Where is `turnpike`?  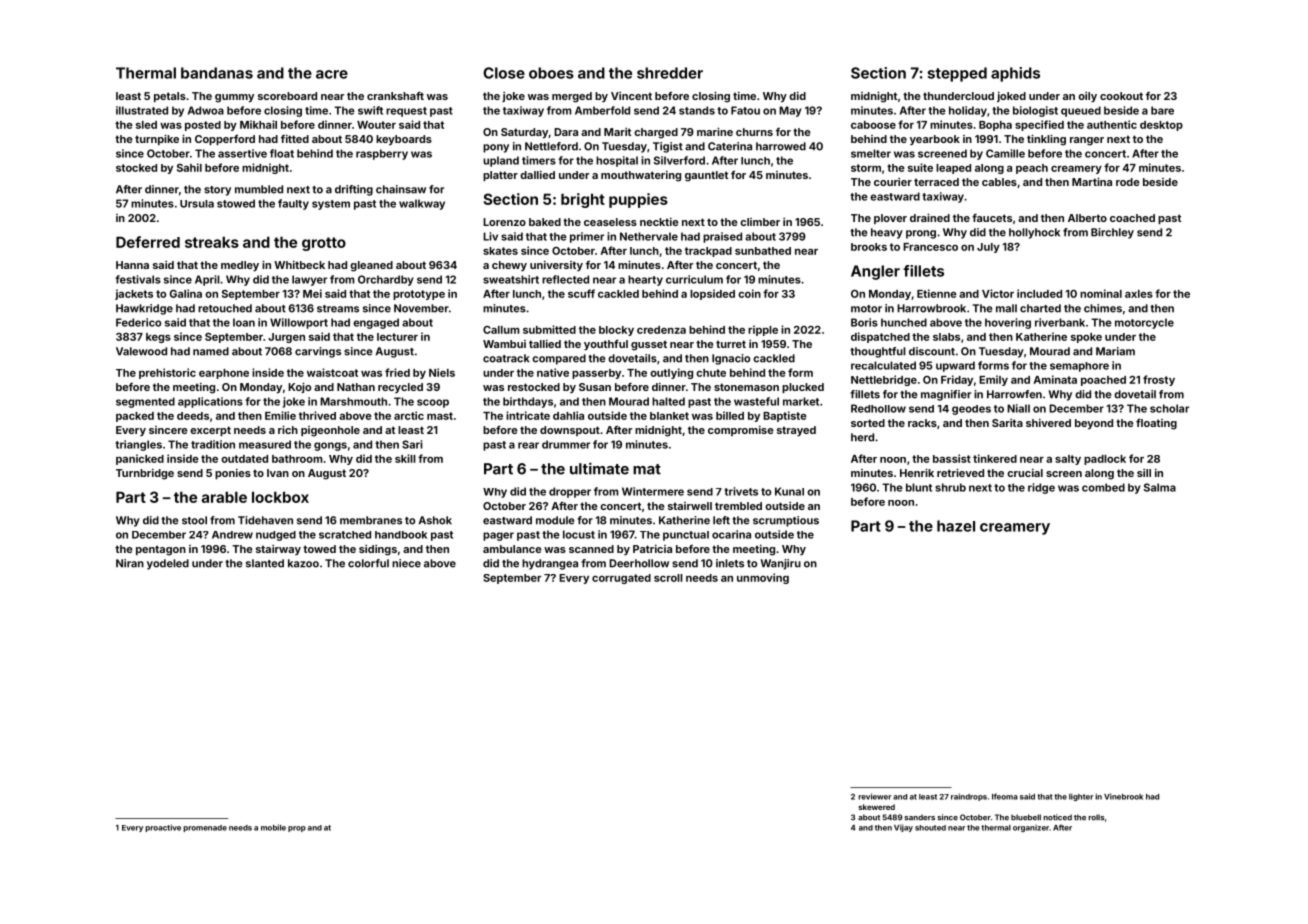 turnpike is located at coordinates (157, 139).
